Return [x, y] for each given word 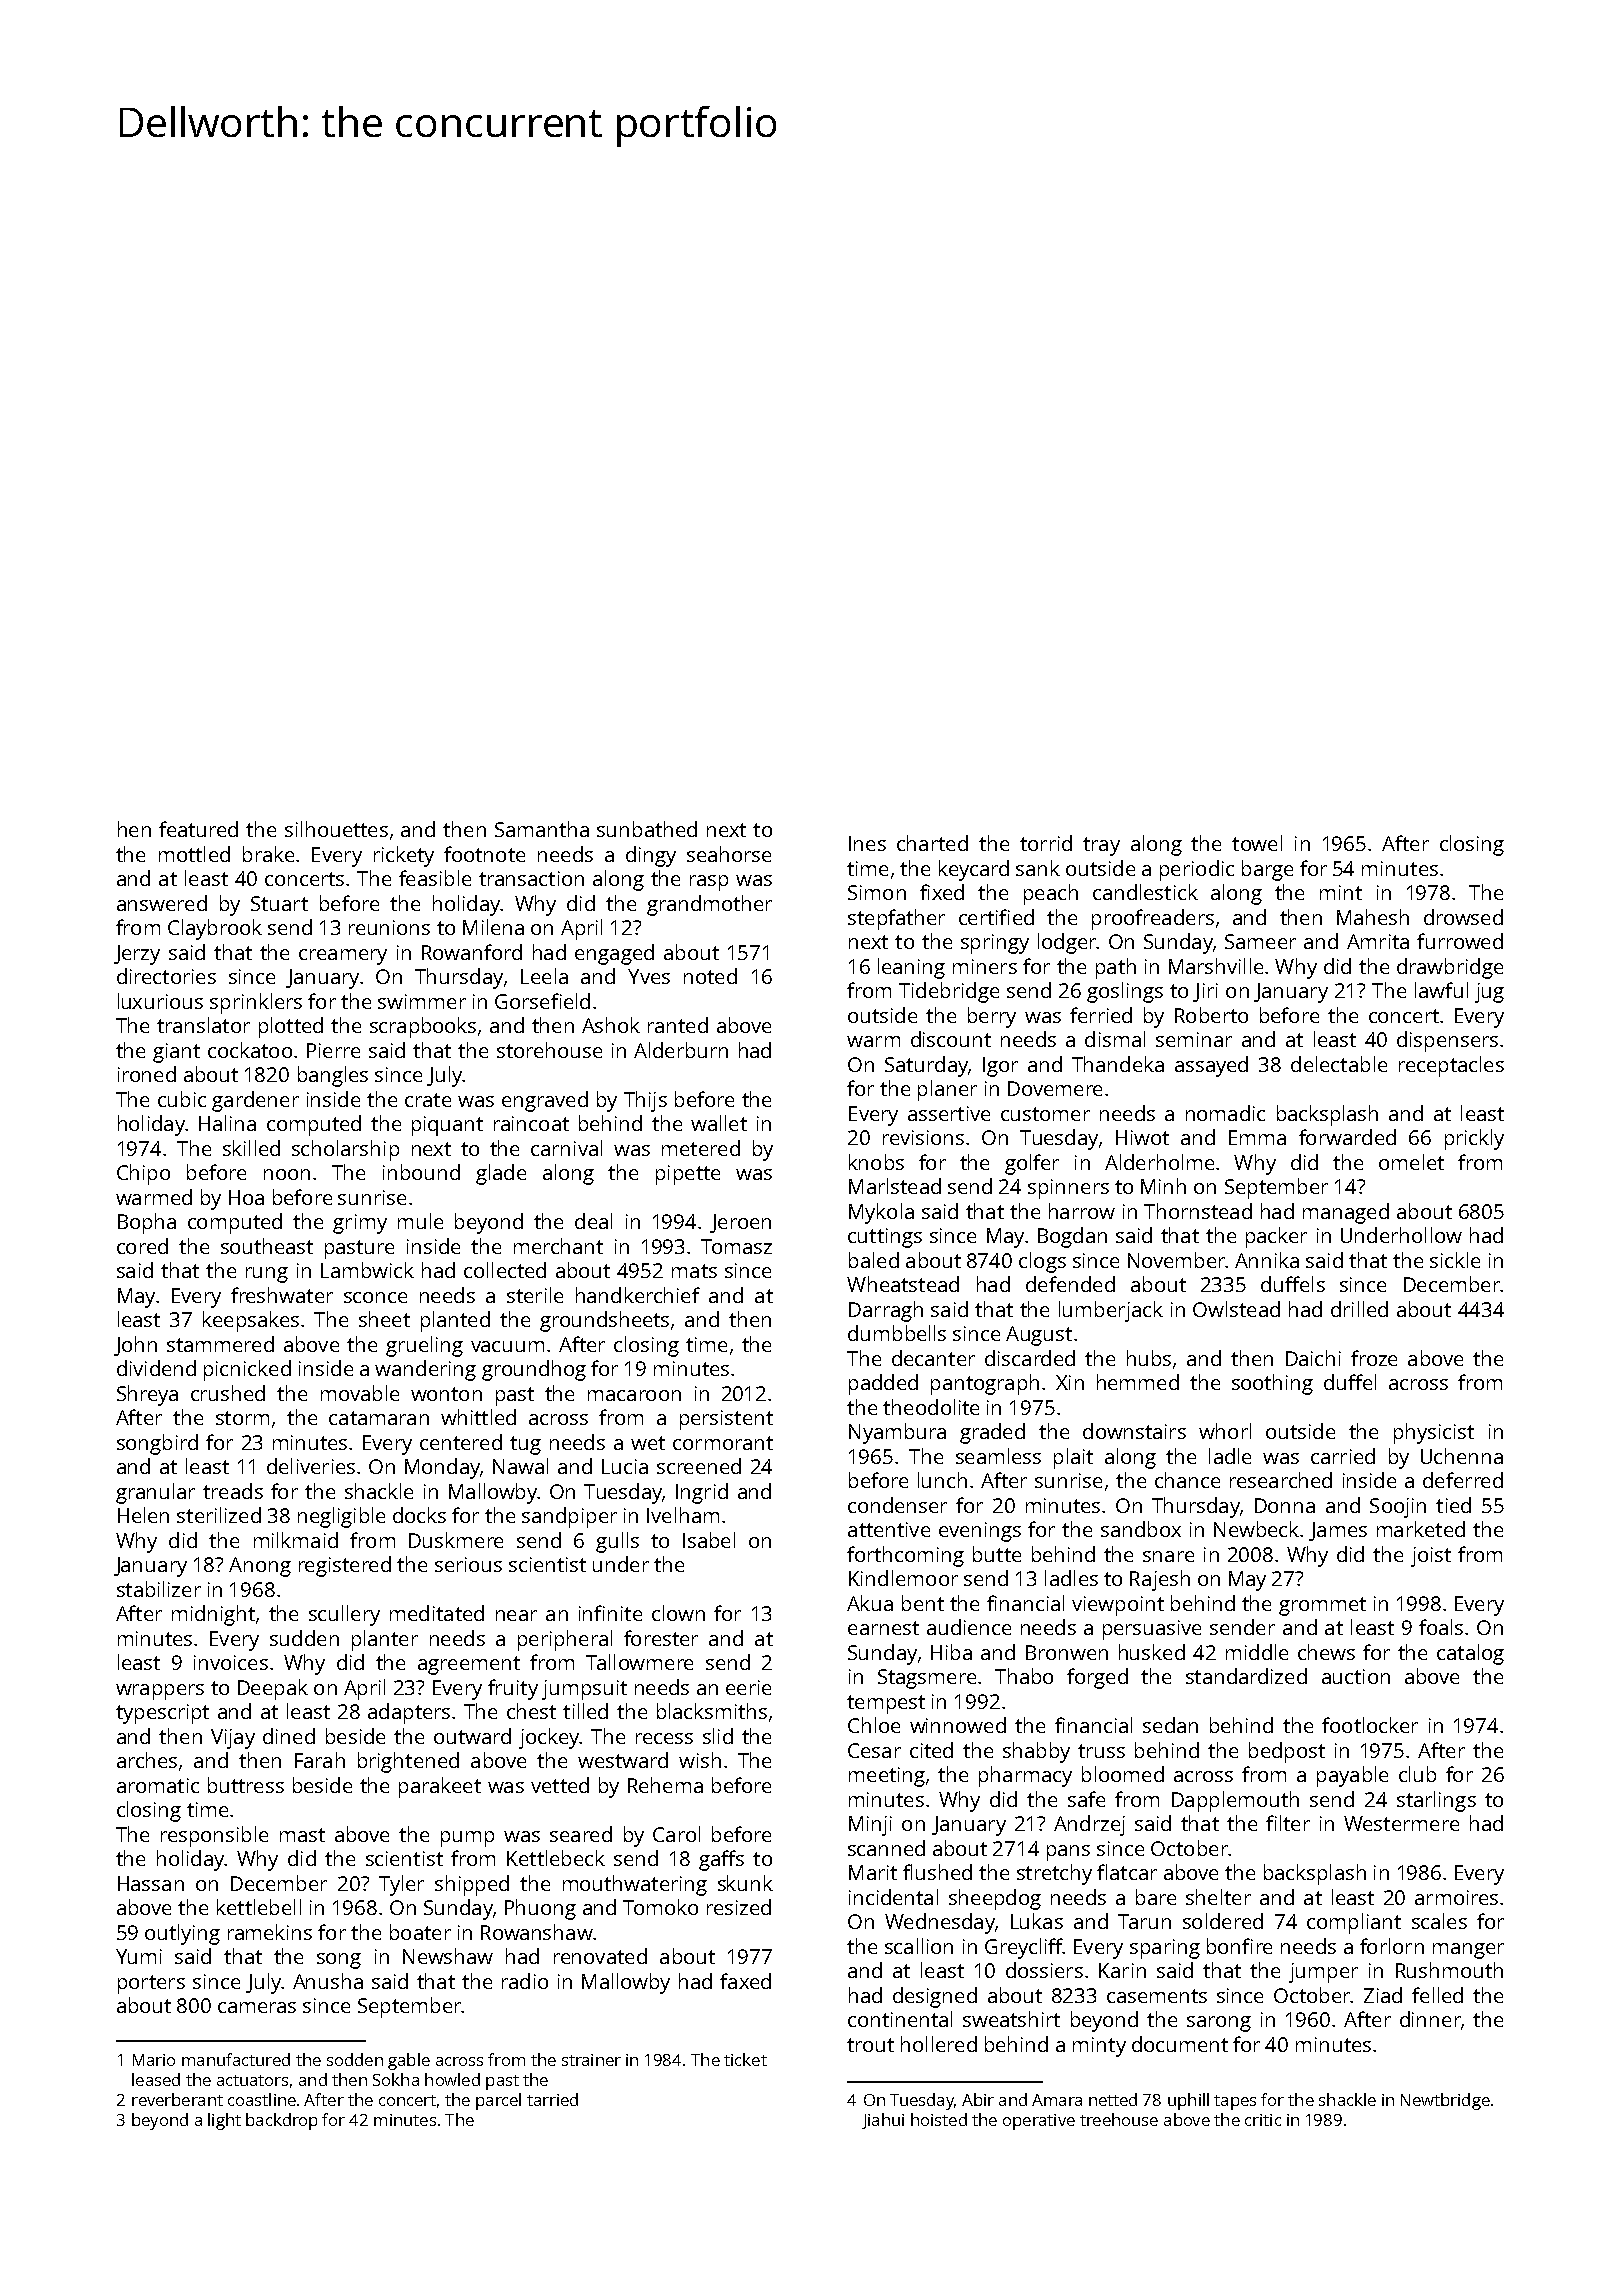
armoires [1456, 1897]
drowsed [1463, 917]
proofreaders [1153, 919]
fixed [942, 892]
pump [467, 1839]
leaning [911, 968]
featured [198, 829]
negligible [341, 1517]
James [1338, 1531]
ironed [147, 1074]
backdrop [281, 2121]
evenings [980, 1532]
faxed [745, 1981]
